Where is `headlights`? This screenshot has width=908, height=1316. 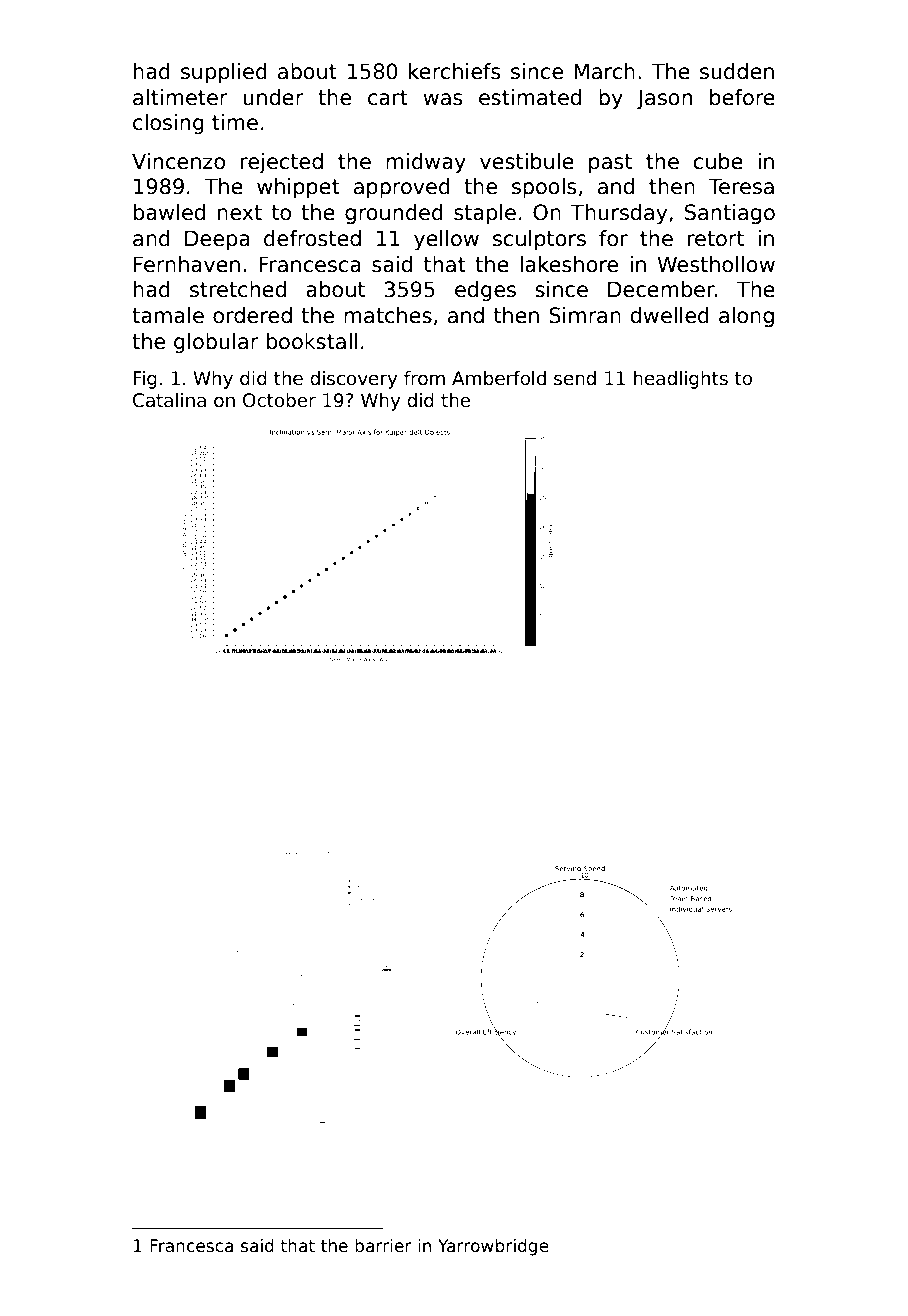 headlights is located at coordinates (681, 380).
